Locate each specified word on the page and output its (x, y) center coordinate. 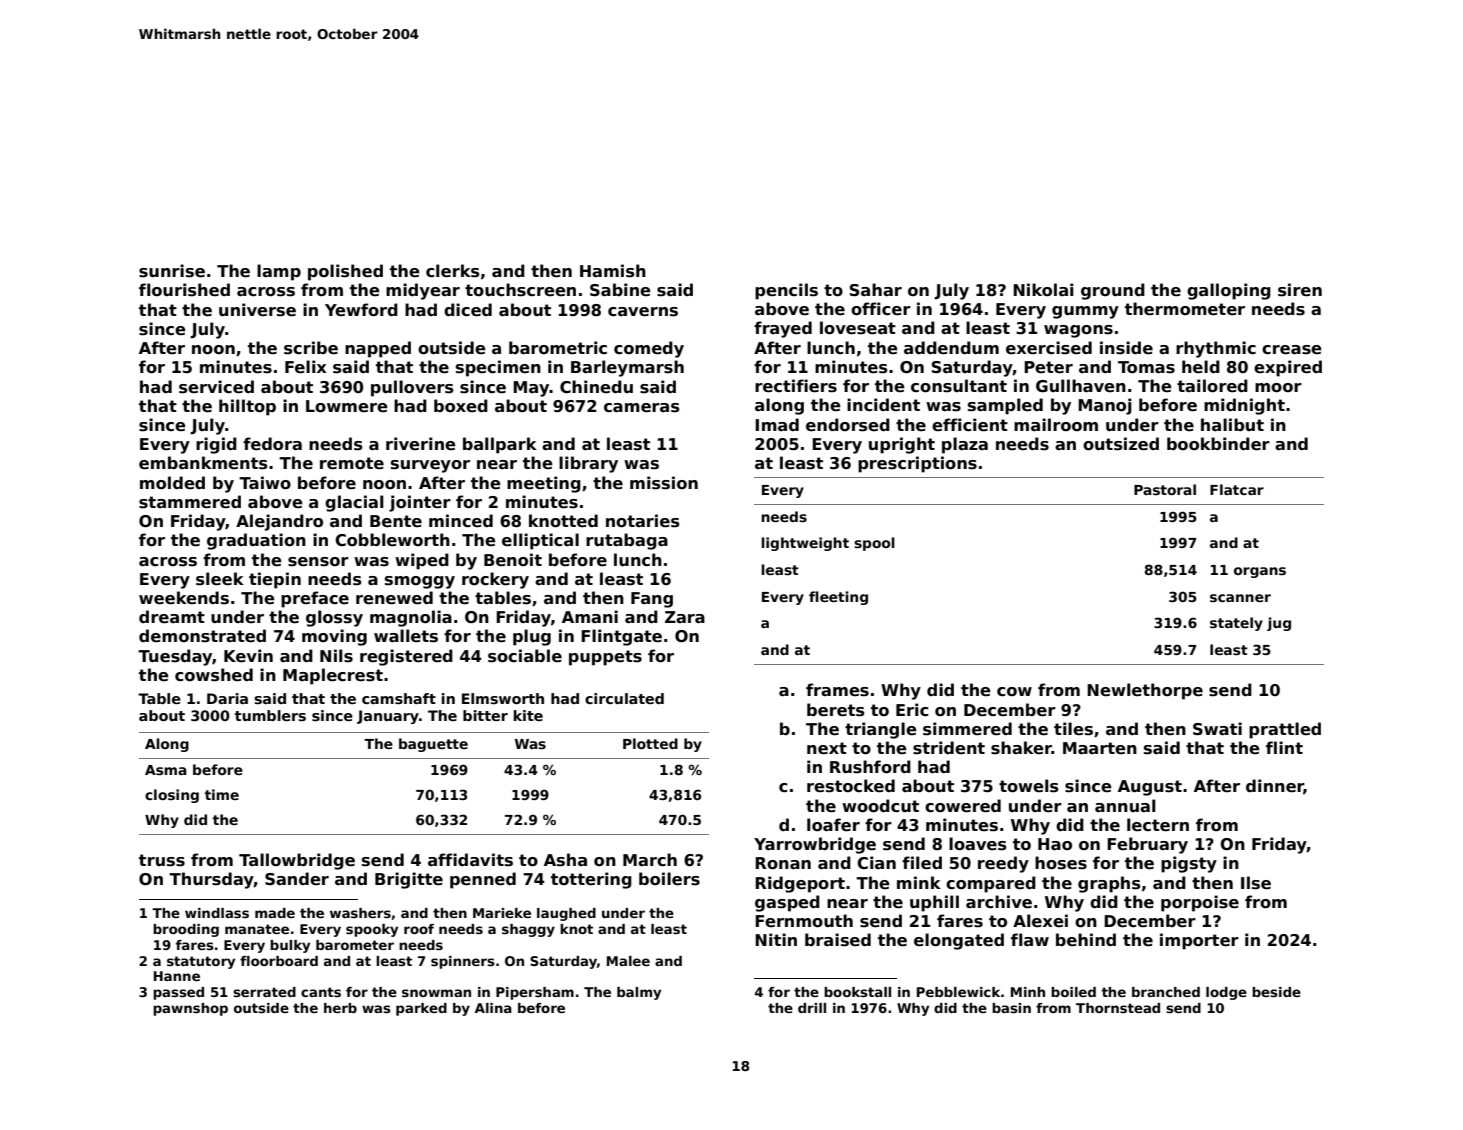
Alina (493, 1008)
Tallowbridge (297, 861)
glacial (354, 503)
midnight (1244, 406)
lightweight (805, 544)
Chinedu (596, 387)
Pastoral (1165, 489)
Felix (306, 367)
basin (1011, 1008)
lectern (1158, 825)
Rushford (870, 767)
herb (340, 1008)
